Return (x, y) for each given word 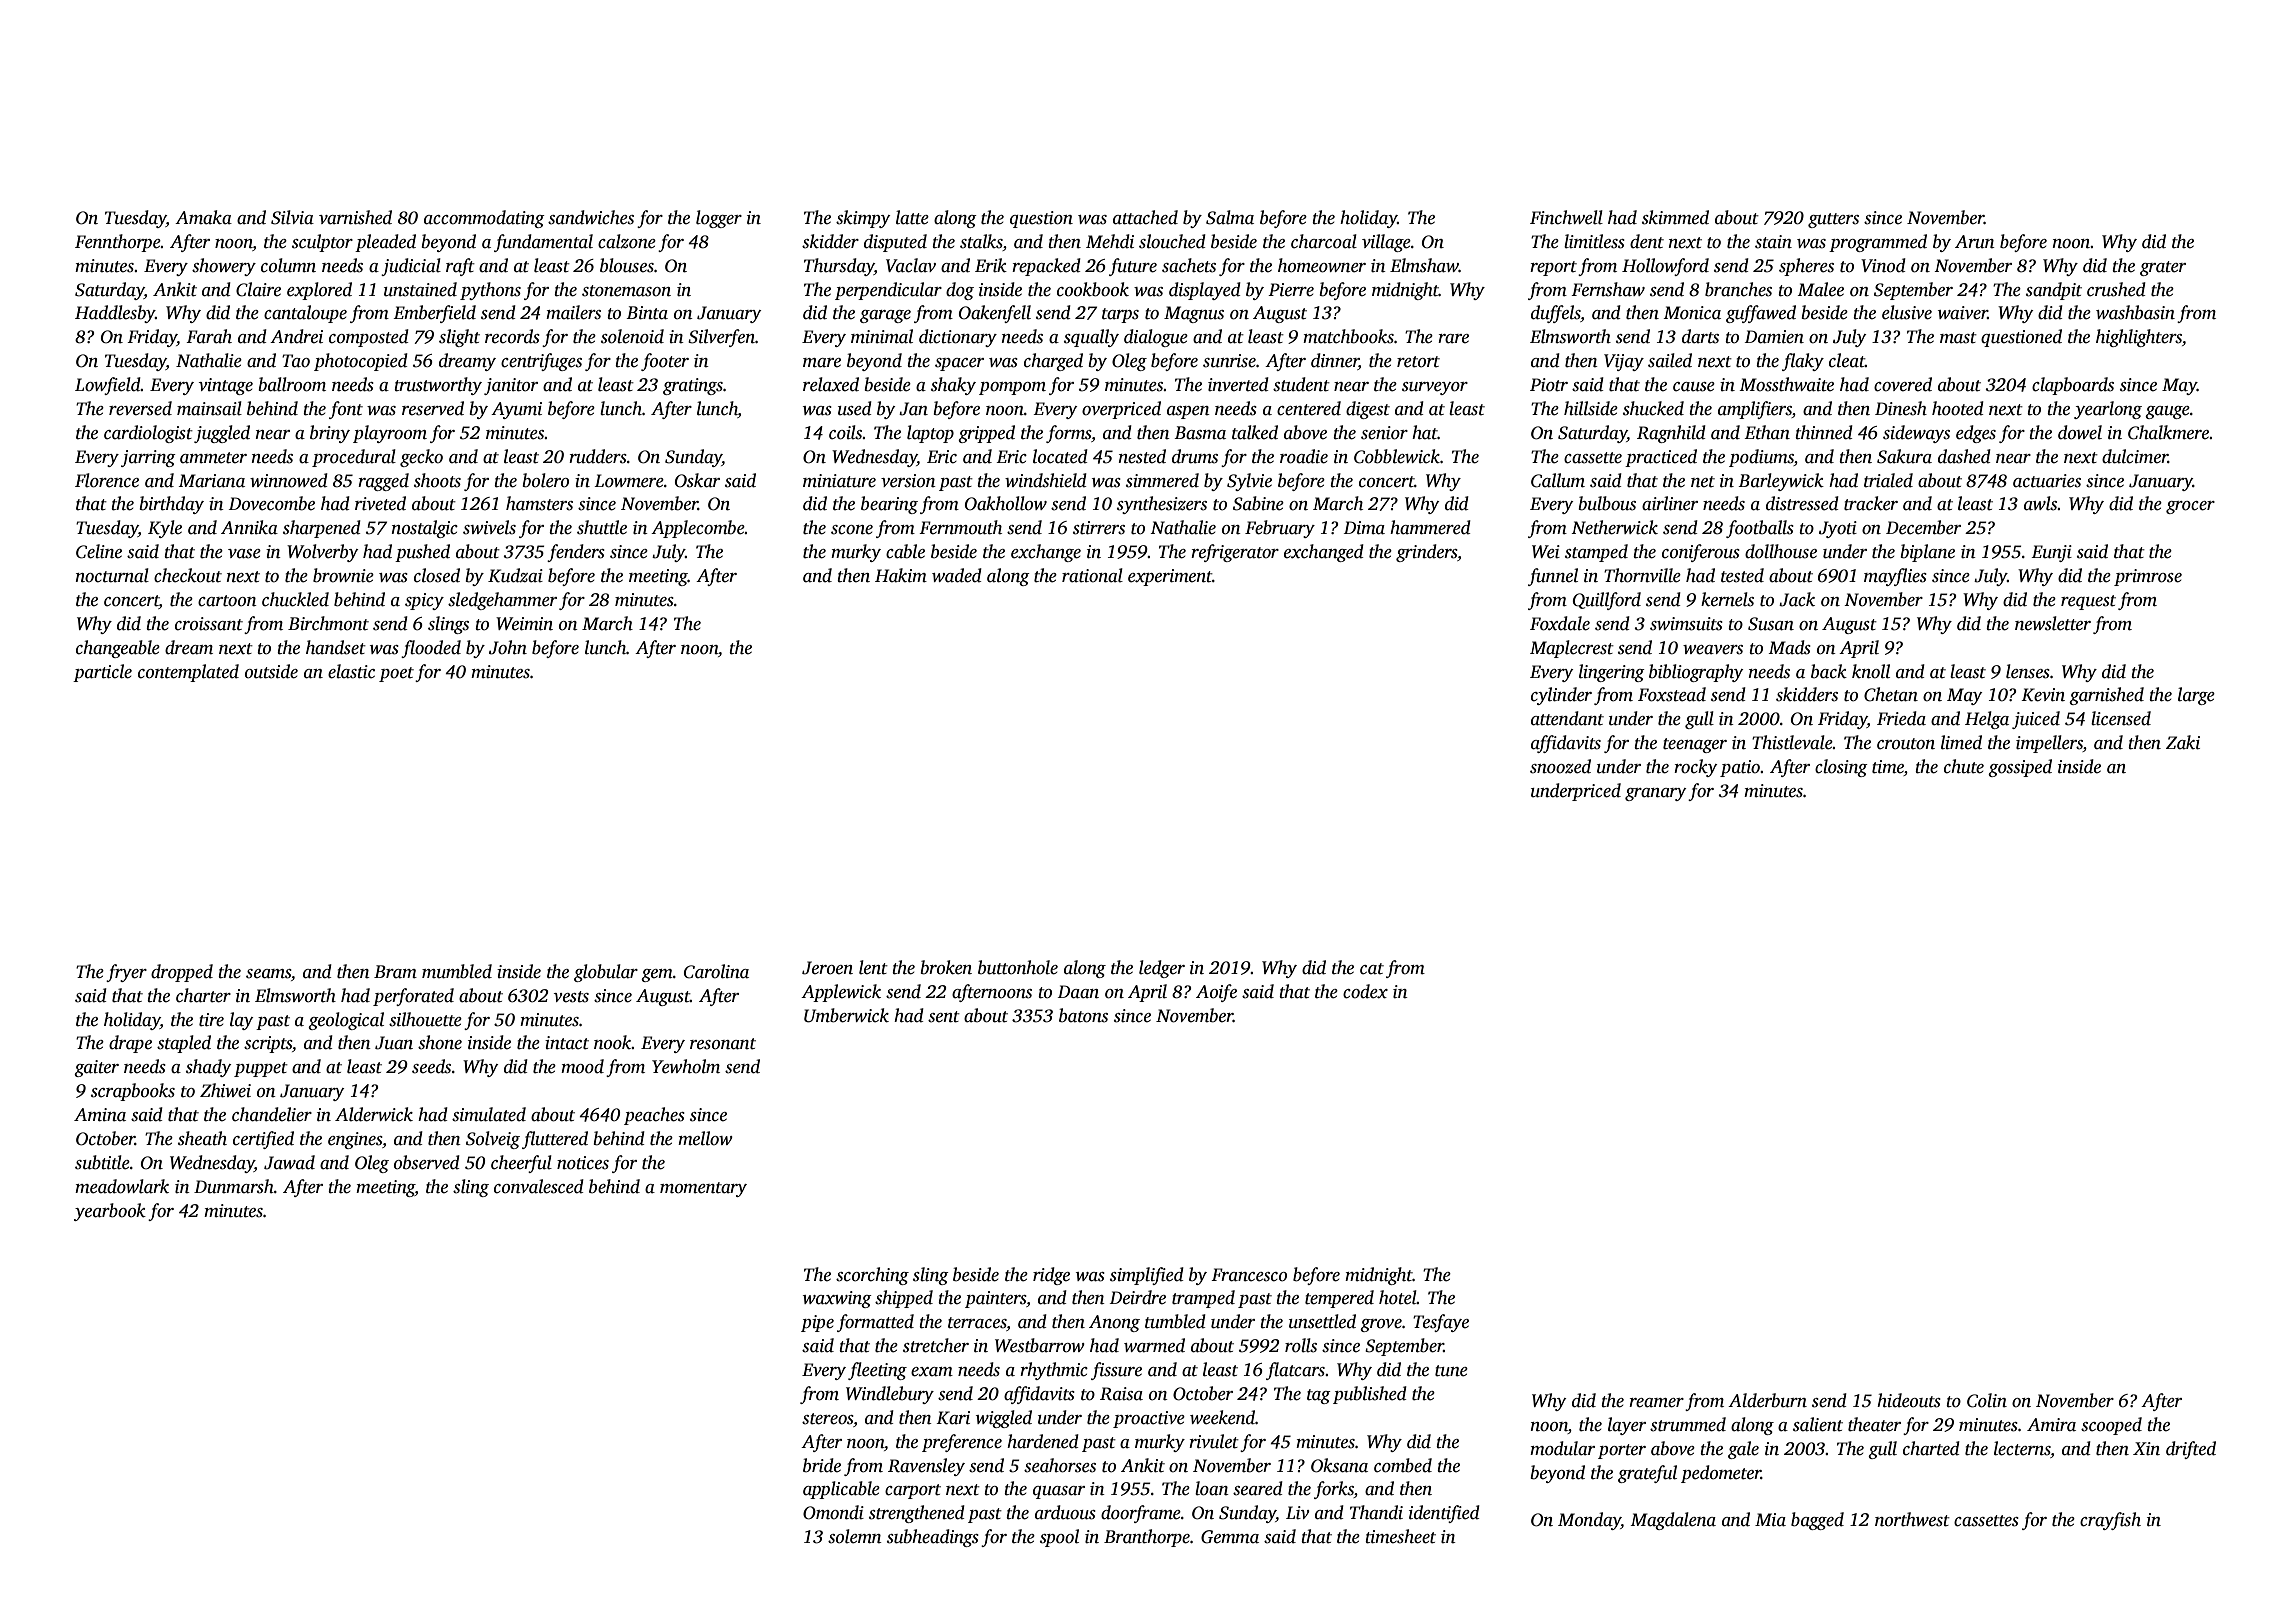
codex (1365, 991)
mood (582, 1066)
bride (822, 1465)
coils (846, 432)
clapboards (2073, 386)
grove (1381, 1325)
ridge (1051, 1276)
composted (369, 338)
